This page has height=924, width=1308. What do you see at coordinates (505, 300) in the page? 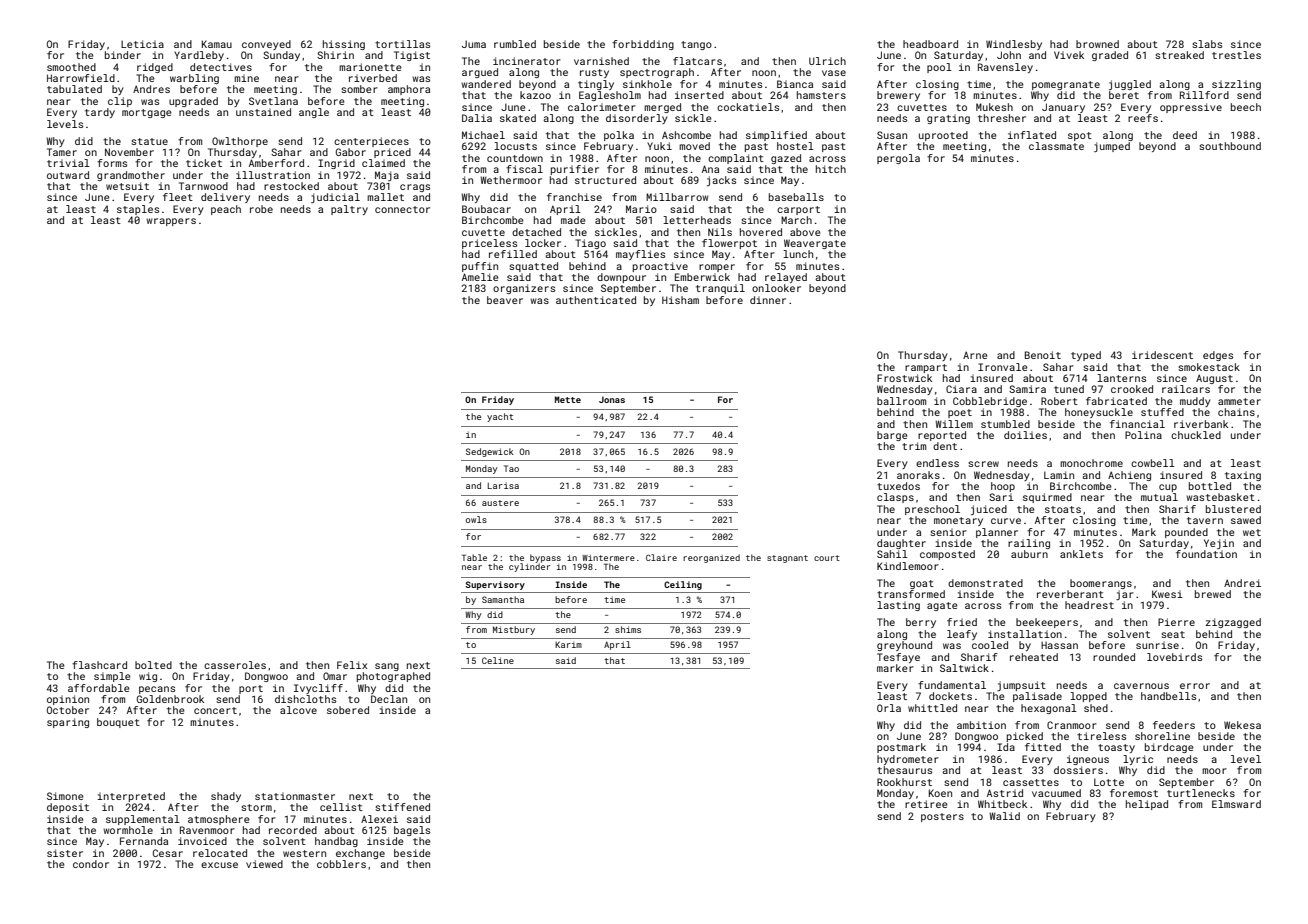
I see `beaver` at bounding box center [505, 300].
